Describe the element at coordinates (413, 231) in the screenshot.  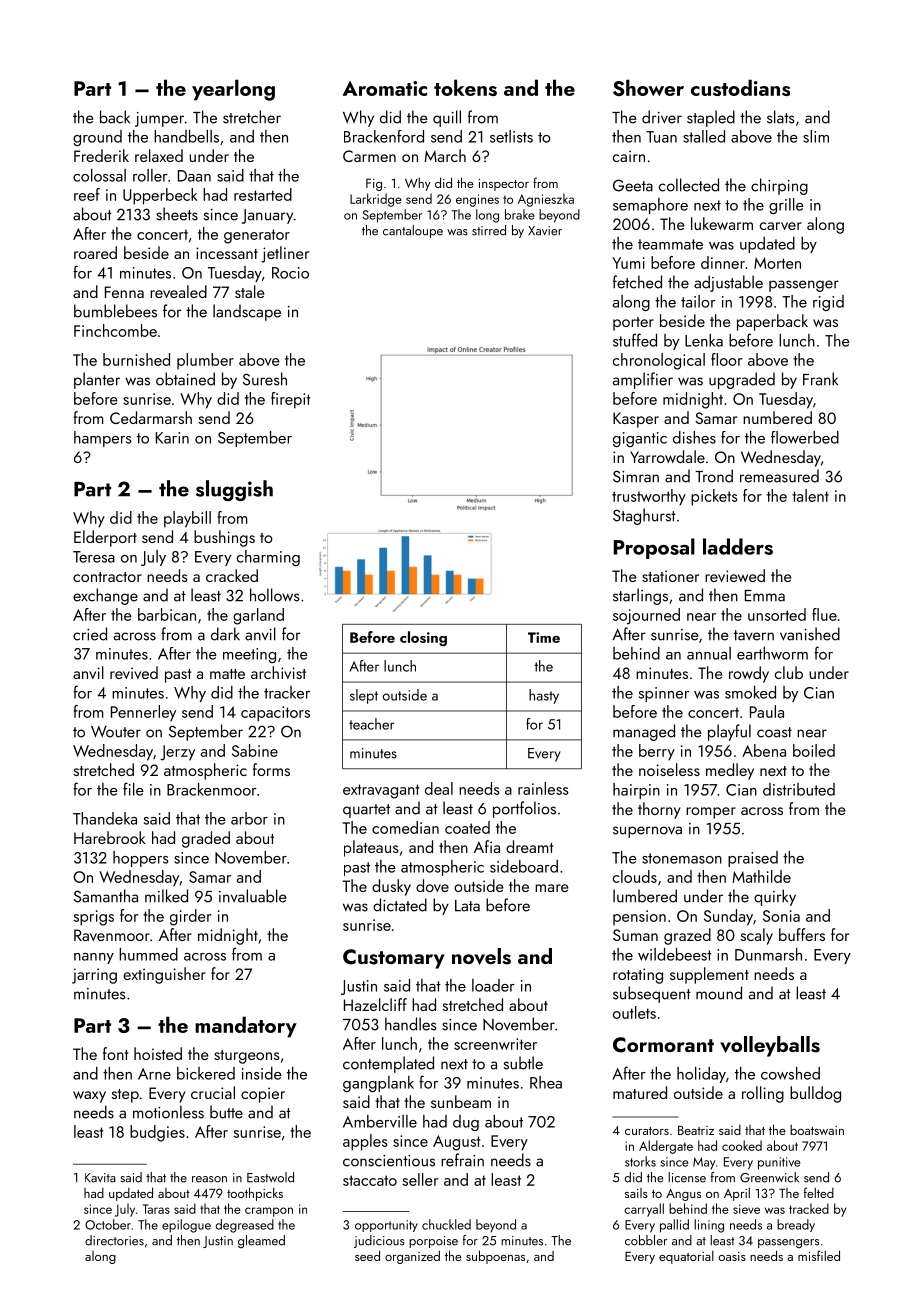
I see `cantaloupe` at that location.
